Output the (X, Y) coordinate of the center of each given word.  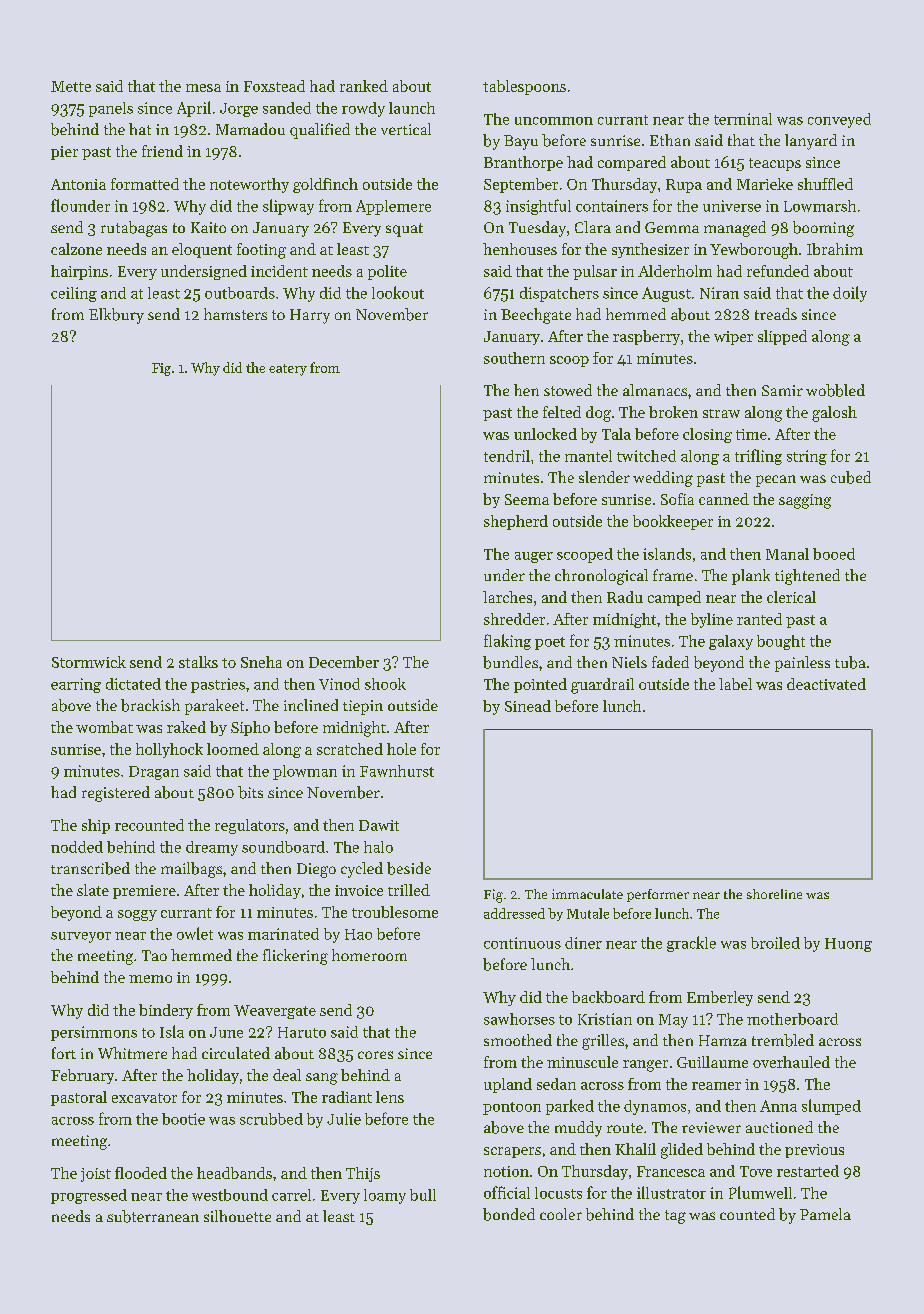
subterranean (153, 1216)
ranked (364, 86)
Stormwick (89, 662)
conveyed (839, 120)
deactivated (826, 684)
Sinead (528, 706)
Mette (71, 86)
